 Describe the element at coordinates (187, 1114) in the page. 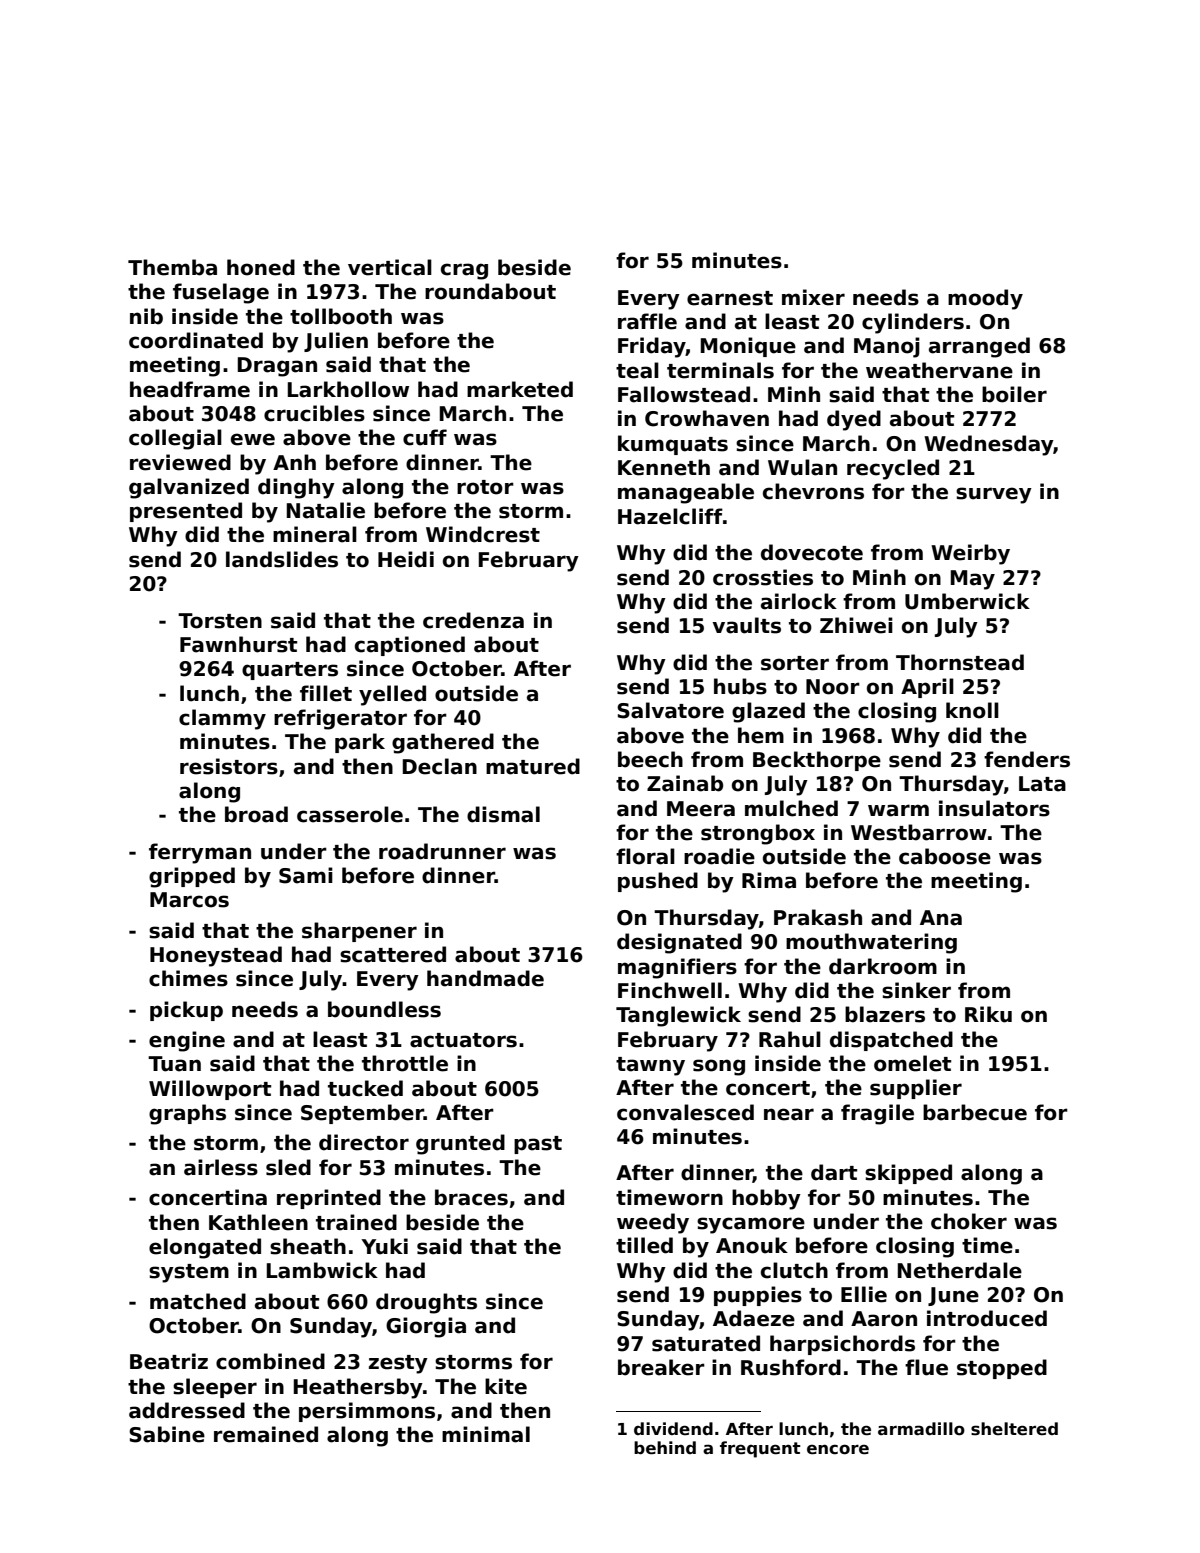

I see `graphs` at that location.
